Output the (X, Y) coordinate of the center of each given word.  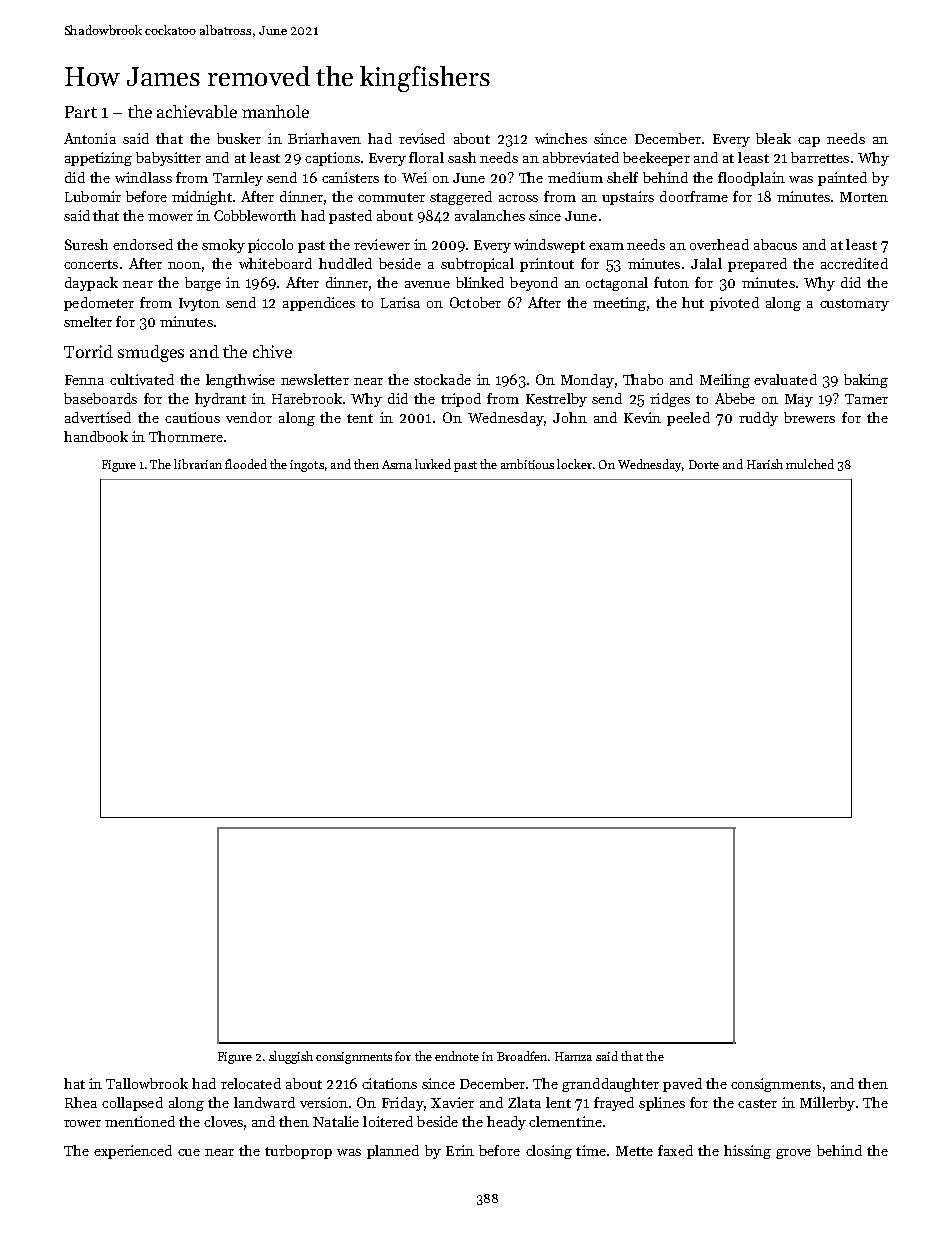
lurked (433, 464)
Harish (765, 464)
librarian (198, 464)
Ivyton (199, 304)
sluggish (291, 1057)
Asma (397, 464)
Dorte (704, 464)
